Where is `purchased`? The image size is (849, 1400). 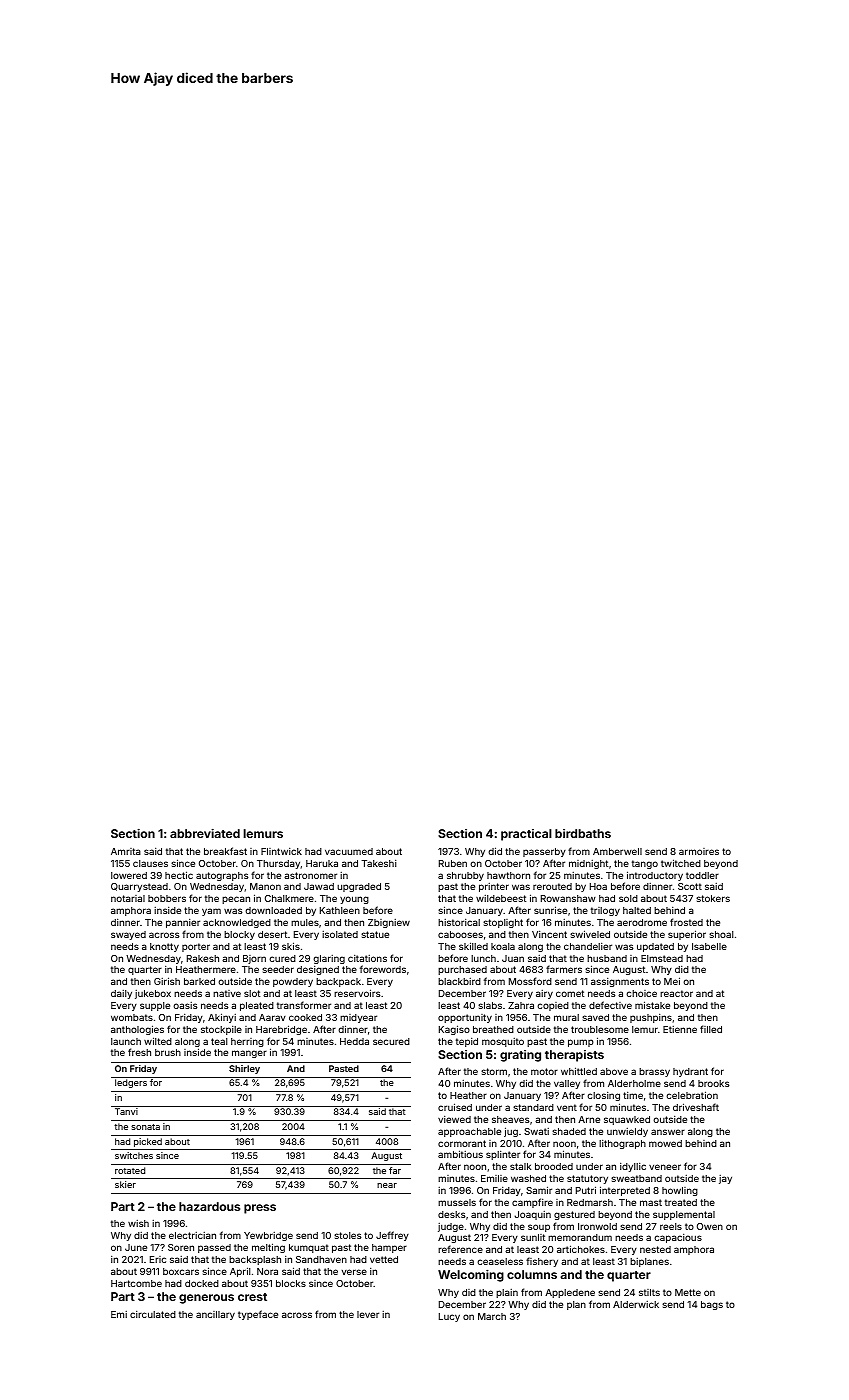
purchased is located at coordinates (462, 970).
